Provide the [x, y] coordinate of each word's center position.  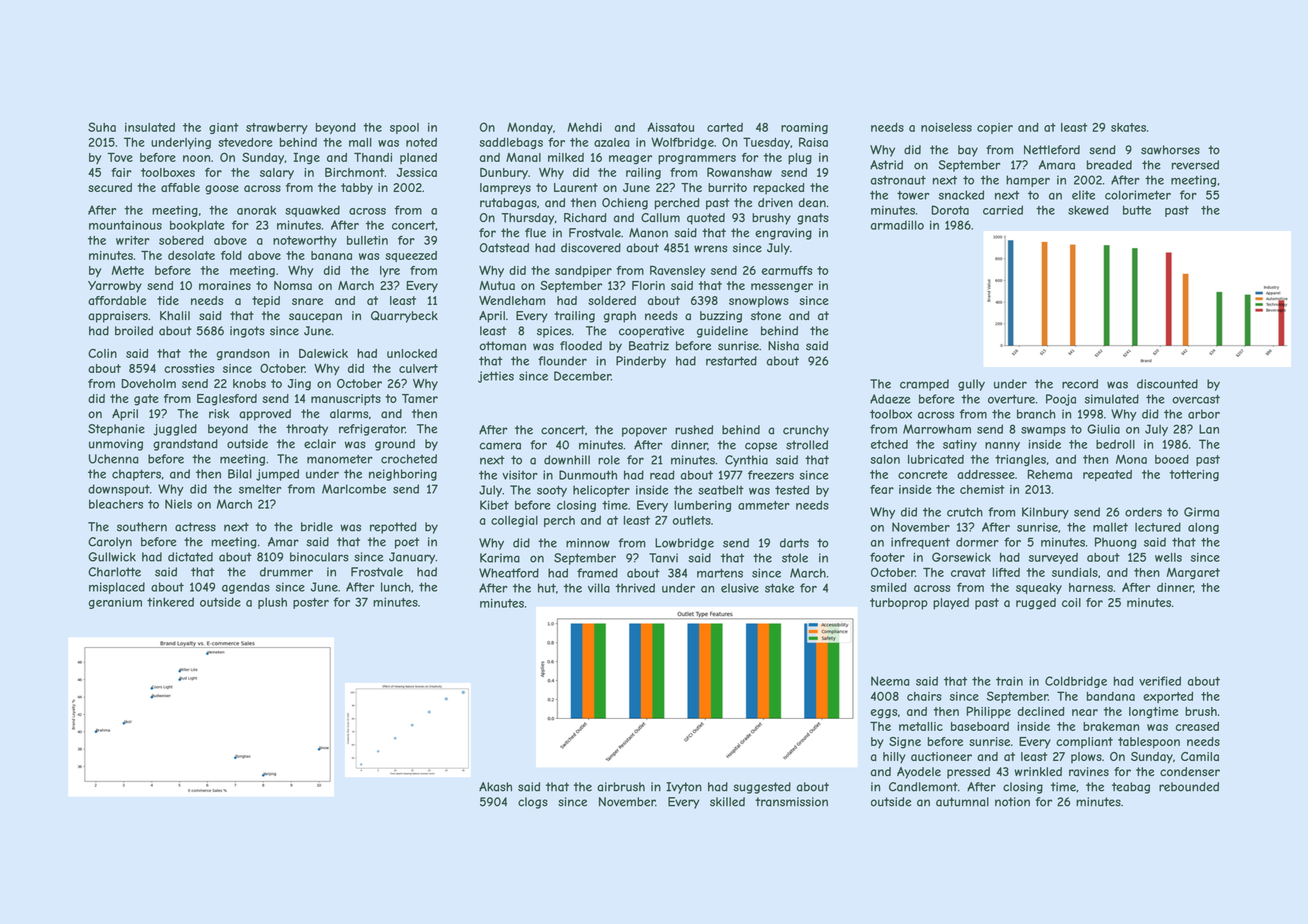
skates [1128, 127]
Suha [102, 127]
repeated [1107, 475]
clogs [533, 803]
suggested [762, 788]
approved [265, 415]
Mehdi [584, 127]
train [1009, 681]
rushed [694, 430]
